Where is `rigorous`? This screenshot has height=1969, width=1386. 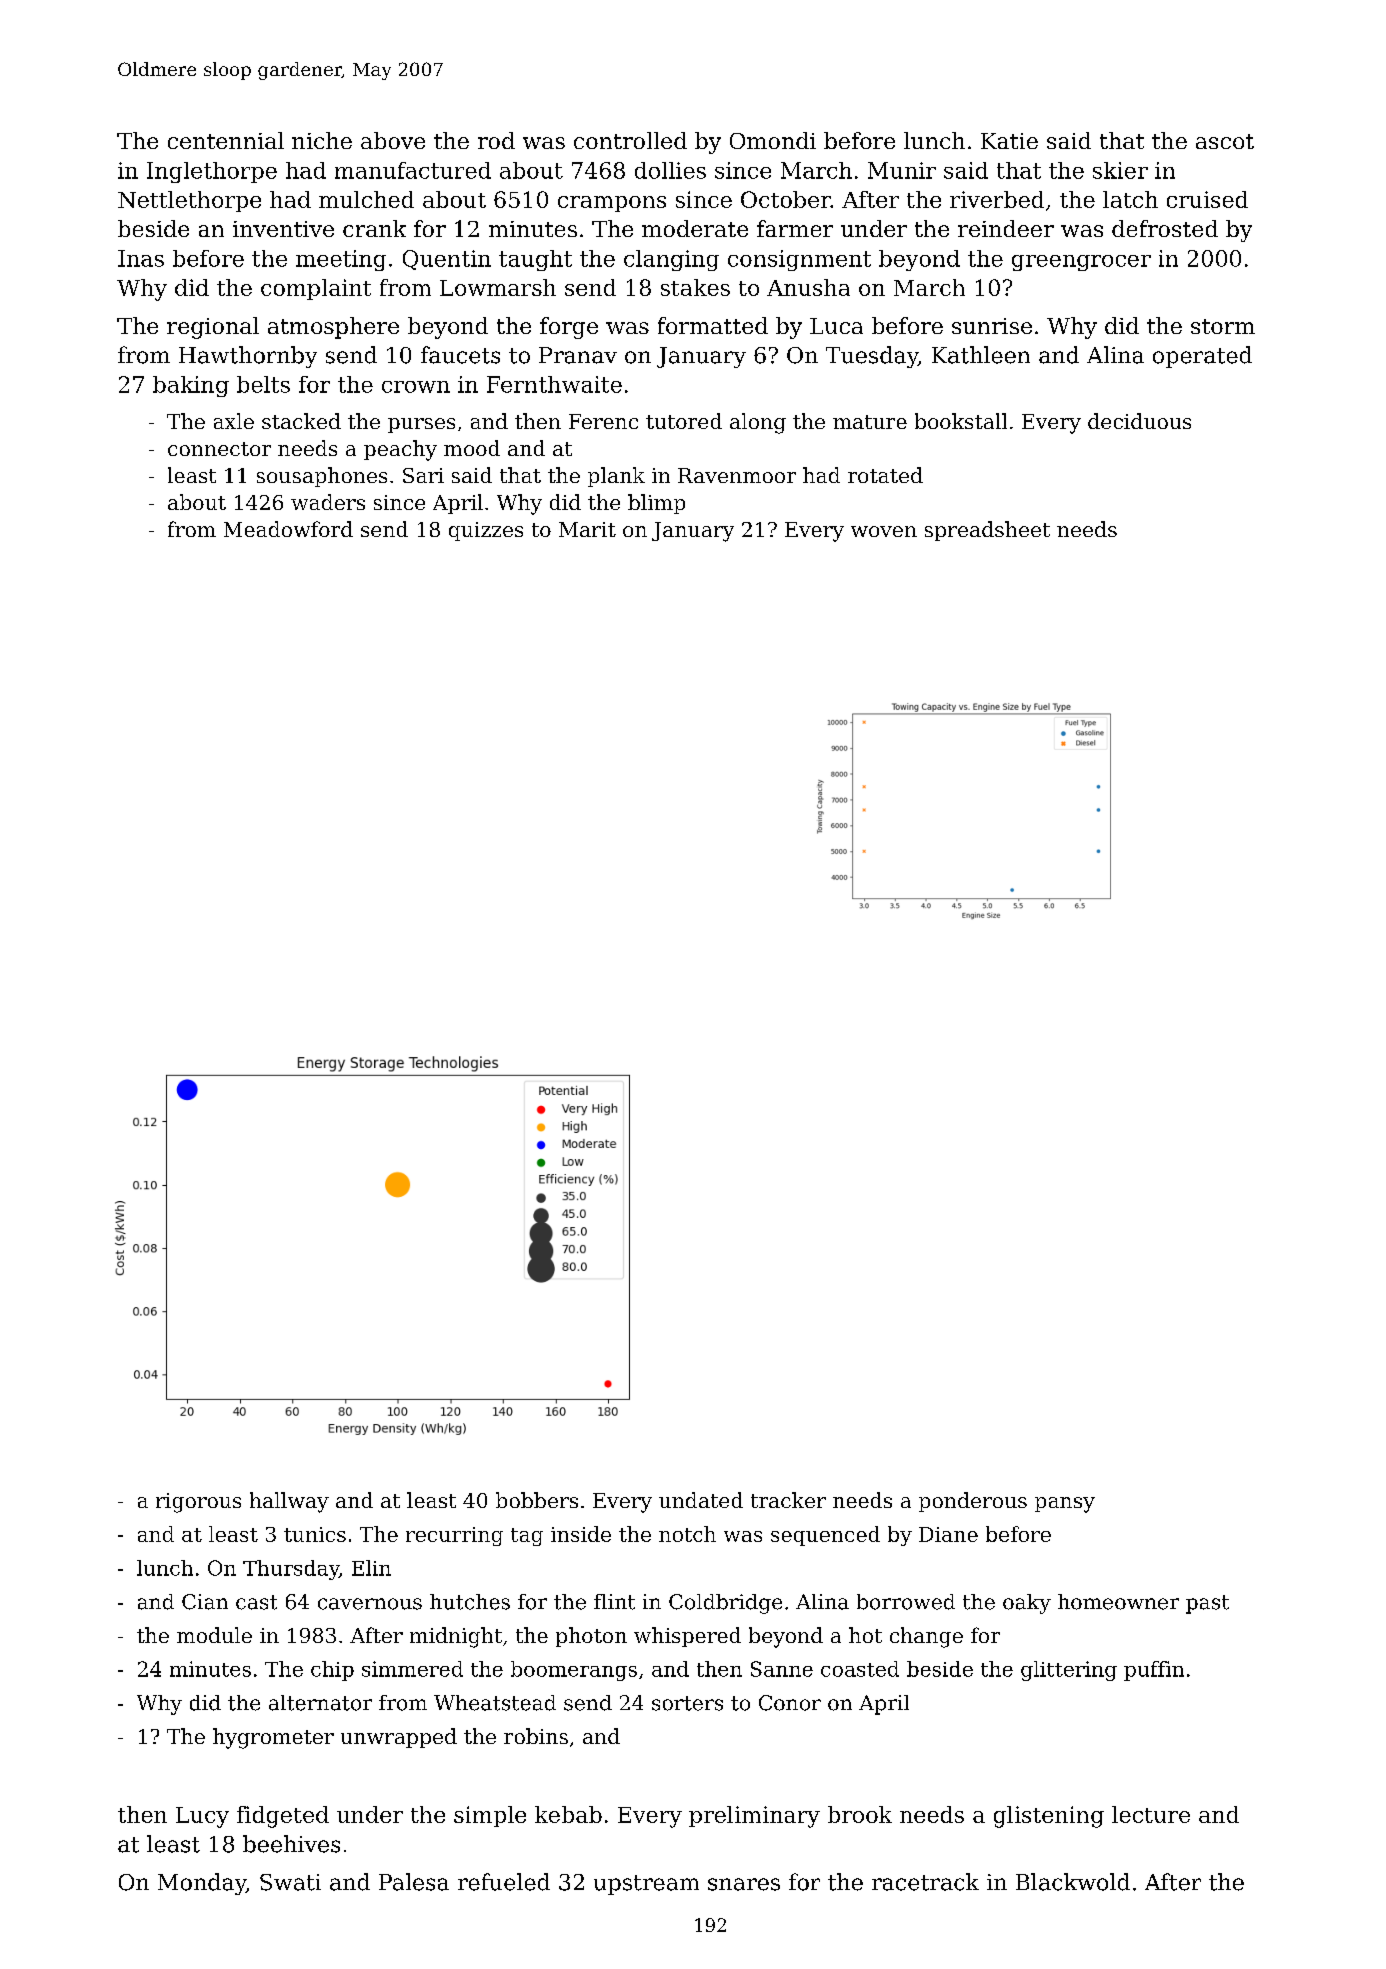 rigorous is located at coordinates (198, 1503).
